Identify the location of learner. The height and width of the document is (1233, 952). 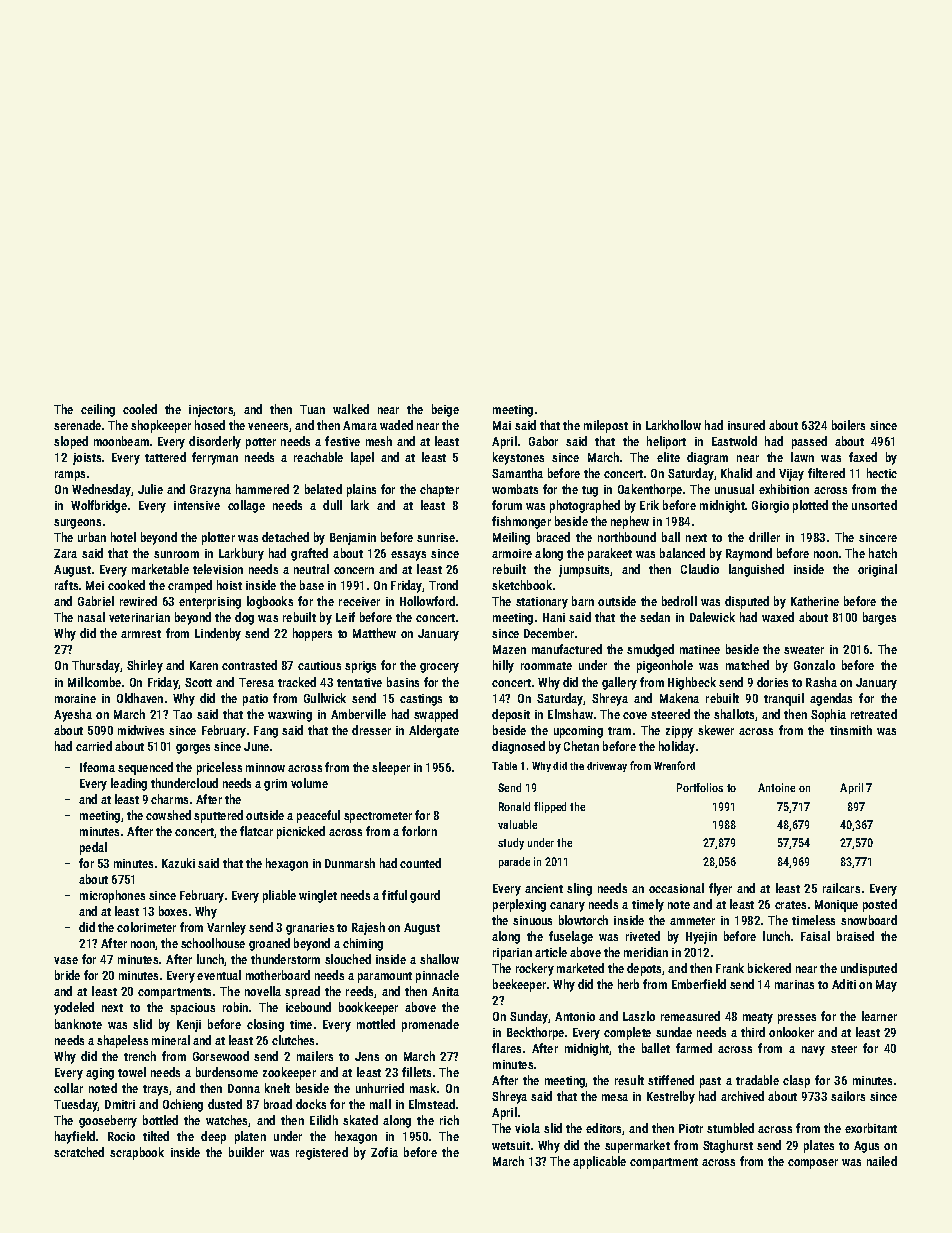
(879, 1016).
